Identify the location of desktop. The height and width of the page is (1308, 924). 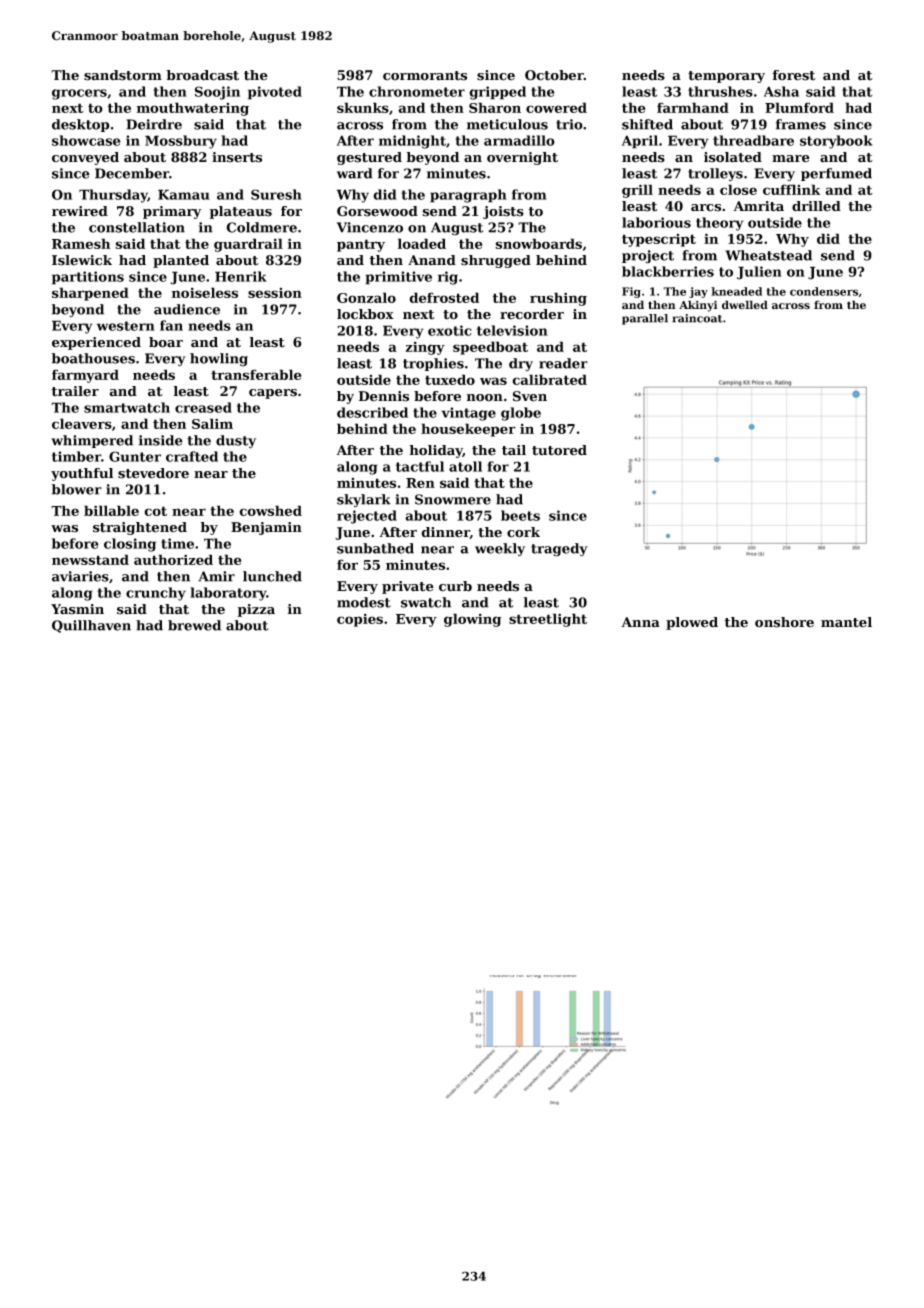
(81, 125).
